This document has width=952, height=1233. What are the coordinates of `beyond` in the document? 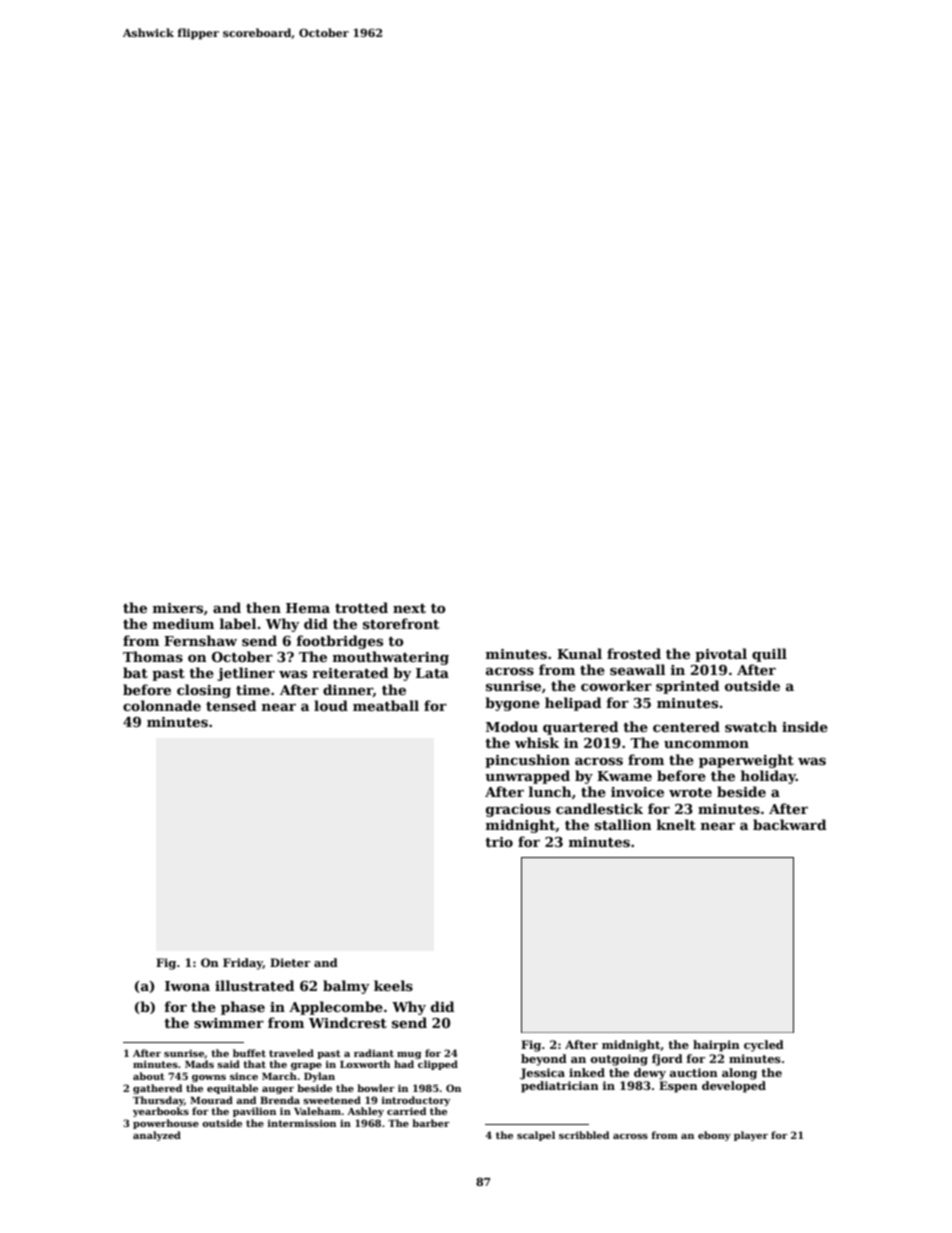 It's located at (544, 1060).
